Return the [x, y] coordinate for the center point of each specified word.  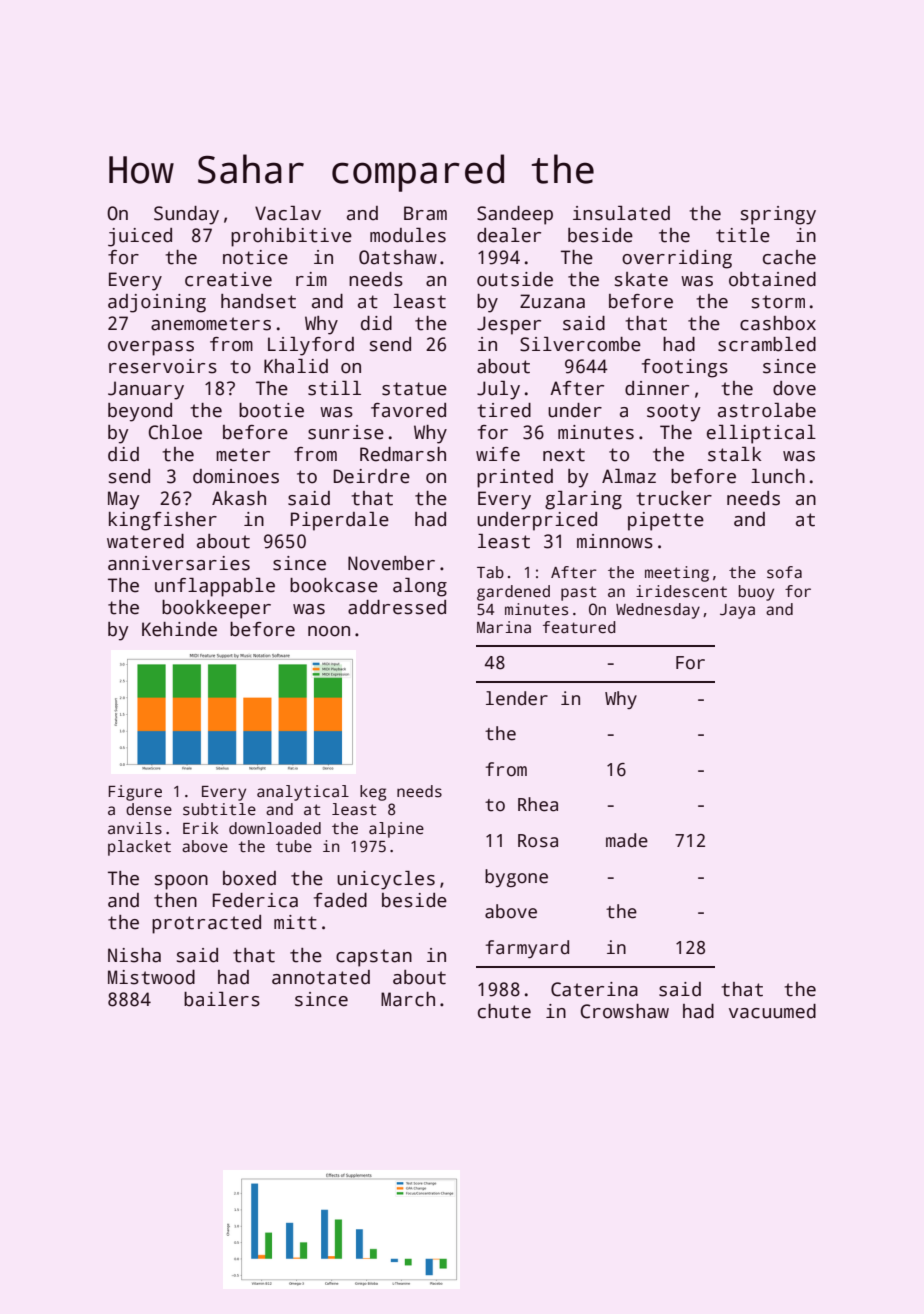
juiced [140, 237]
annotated [321, 977]
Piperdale [340, 521]
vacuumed [772, 1011]
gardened [513, 593]
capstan [374, 958]
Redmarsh [403, 454]
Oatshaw [398, 257]
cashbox [778, 323]
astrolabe [767, 410]
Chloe [175, 432]
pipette [666, 521]
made [627, 840]
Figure [135, 793]
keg [373, 793]
